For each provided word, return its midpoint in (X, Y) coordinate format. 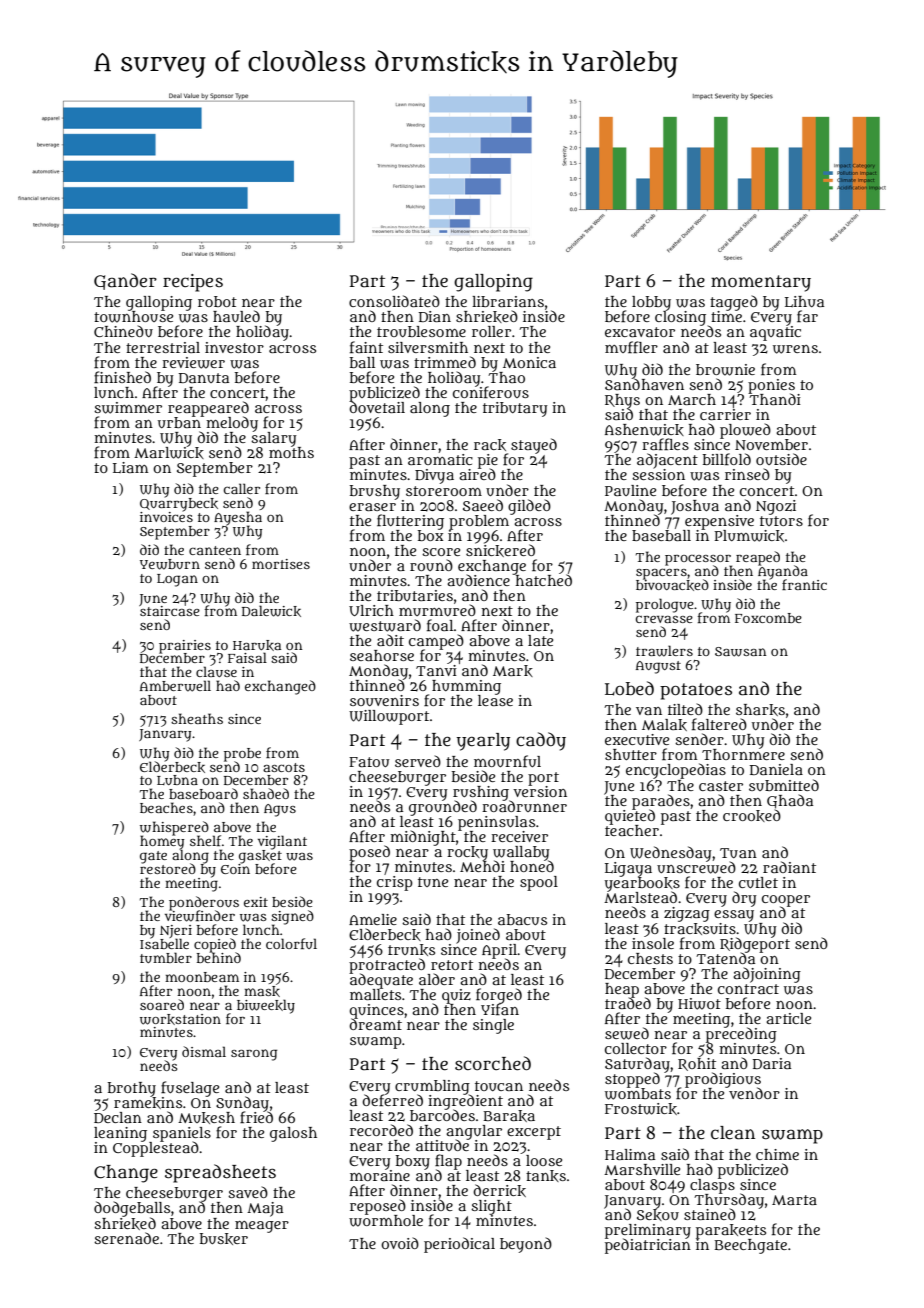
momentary (761, 283)
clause (216, 672)
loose (544, 1160)
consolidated (394, 301)
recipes (193, 283)
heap (622, 990)
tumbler (166, 957)
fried (256, 1117)
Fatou (369, 762)
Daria (772, 1063)
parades (661, 801)
